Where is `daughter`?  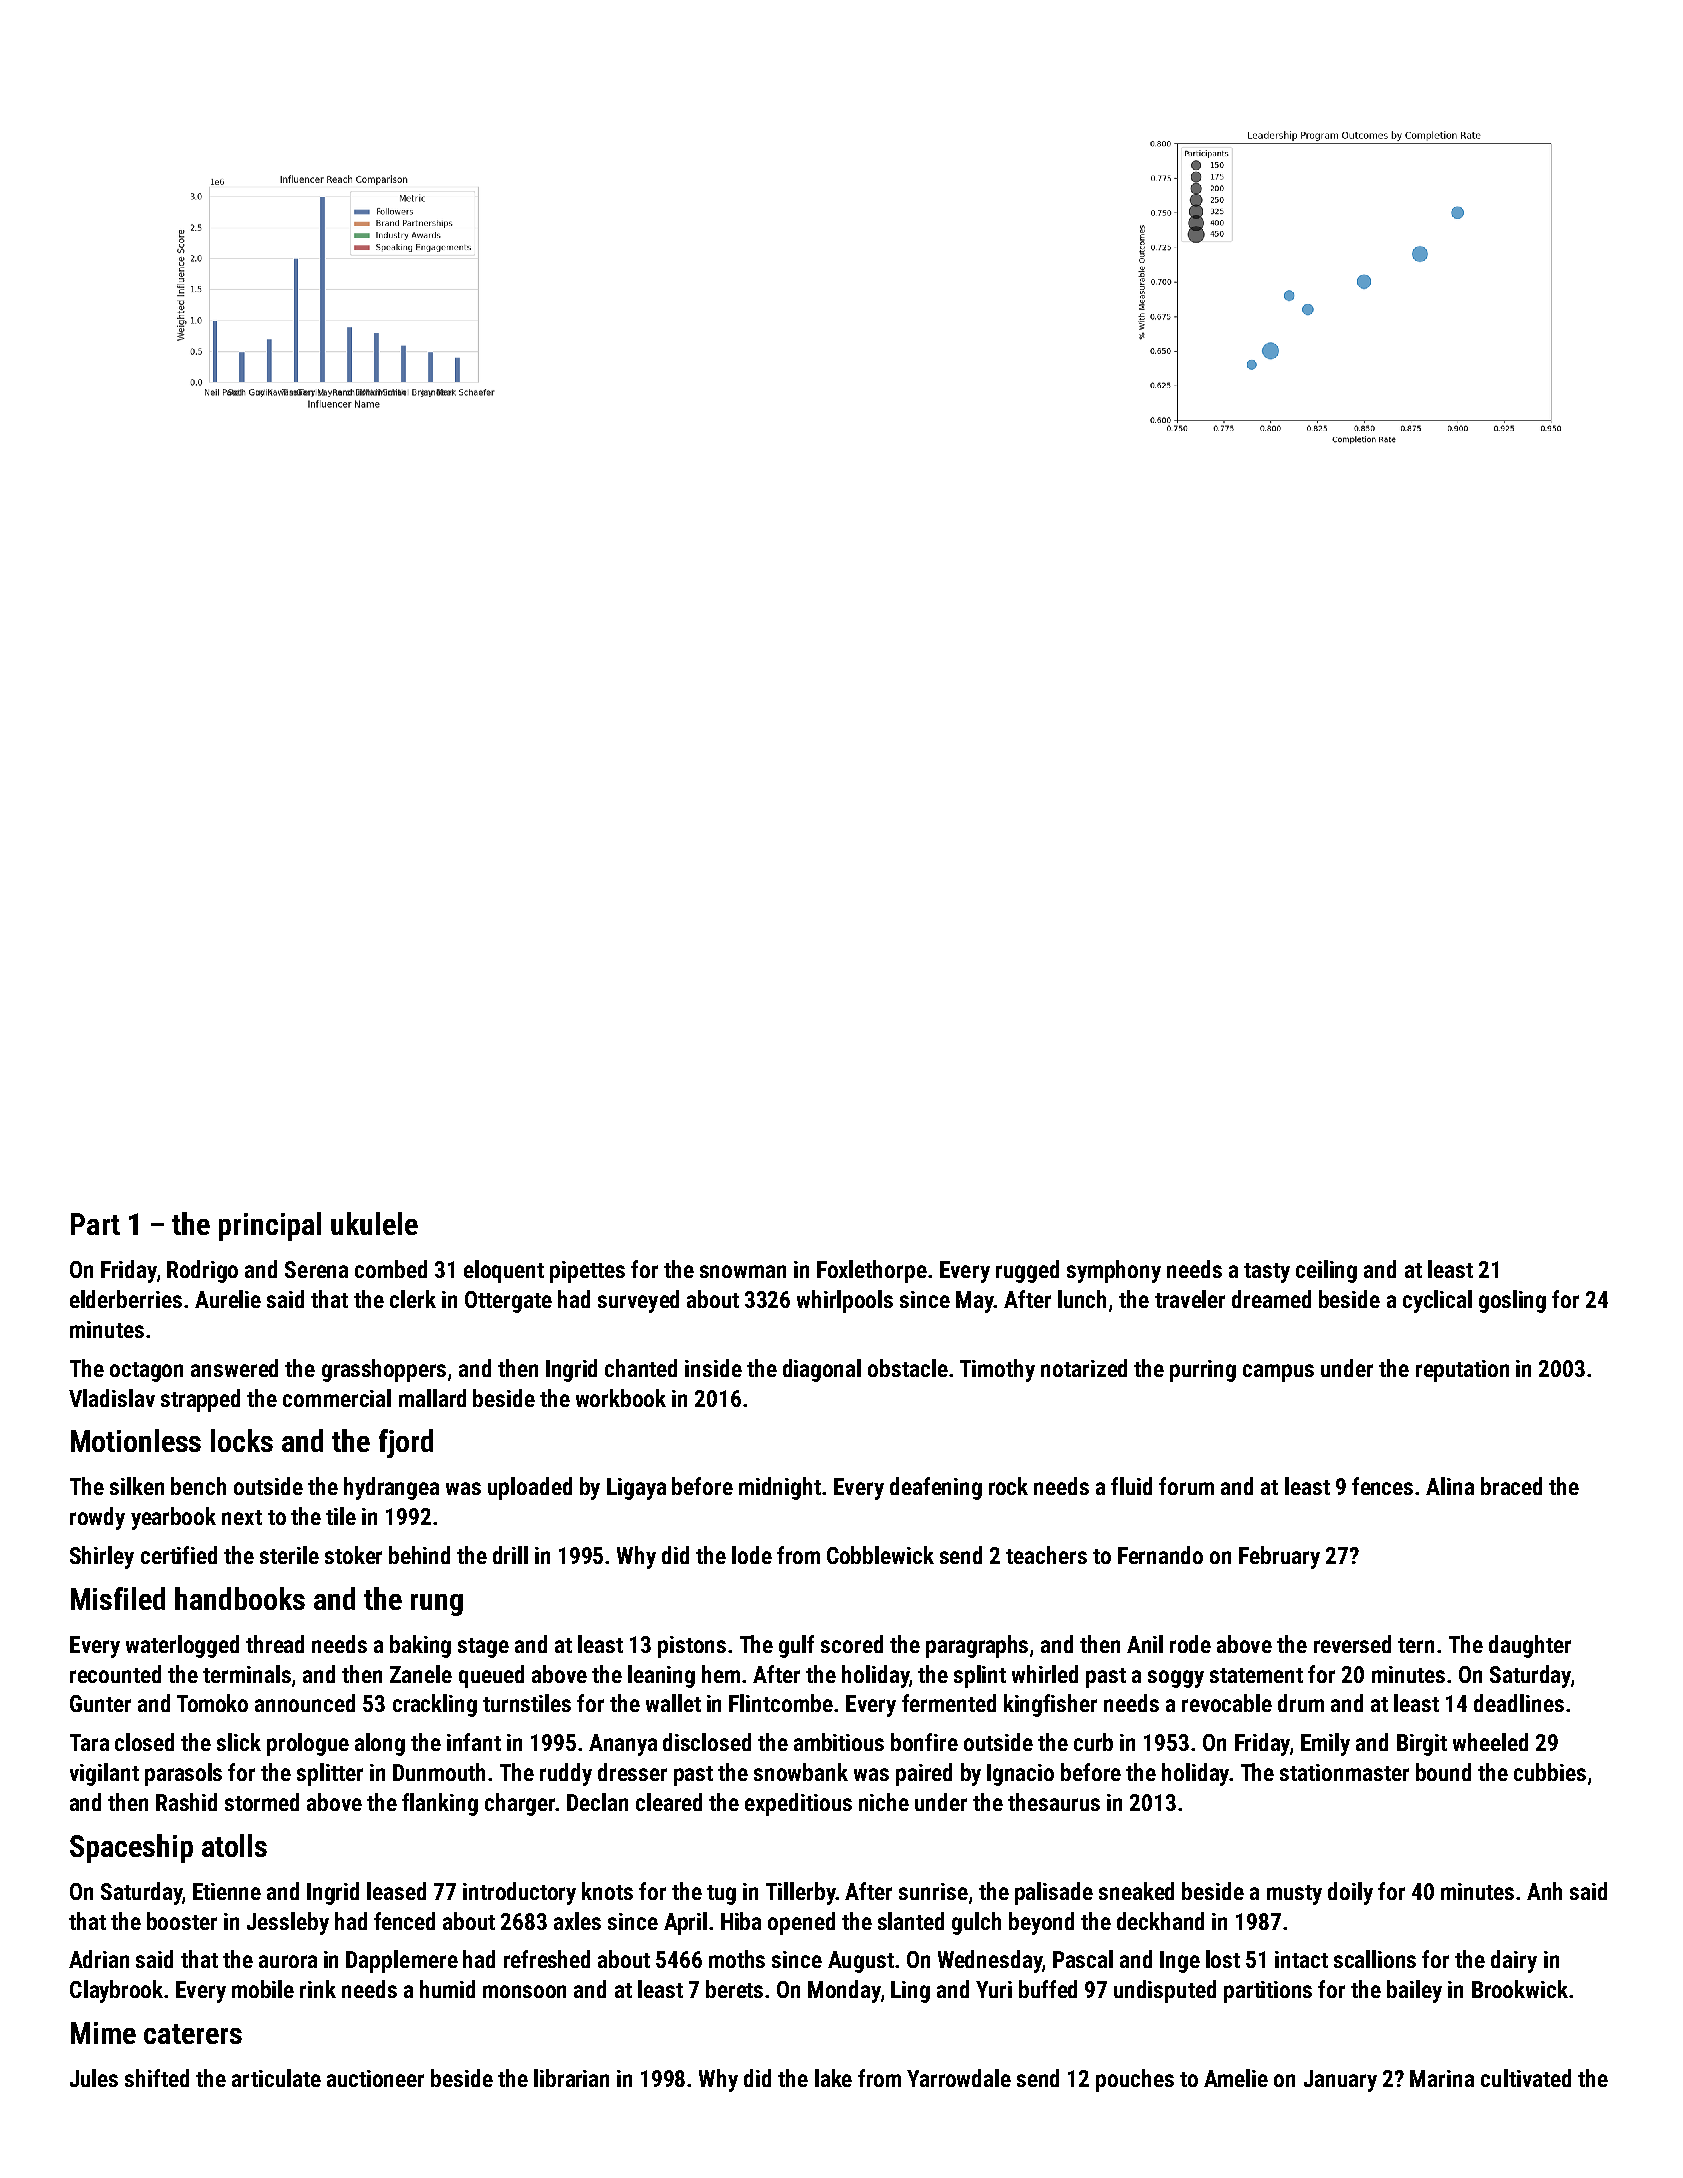
daughter is located at coordinates (1530, 1646).
